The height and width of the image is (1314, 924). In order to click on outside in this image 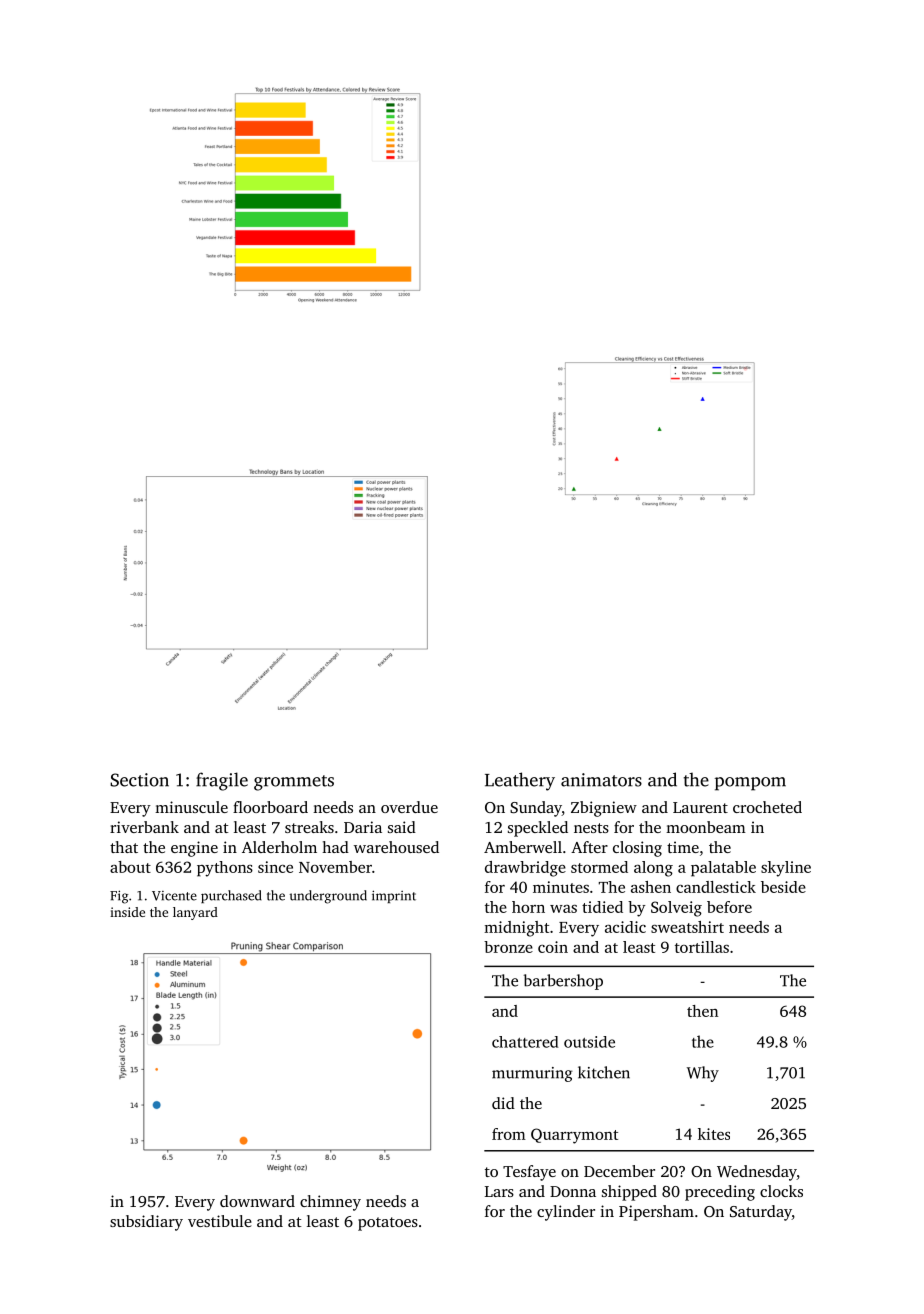, I will do `click(589, 1042)`.
